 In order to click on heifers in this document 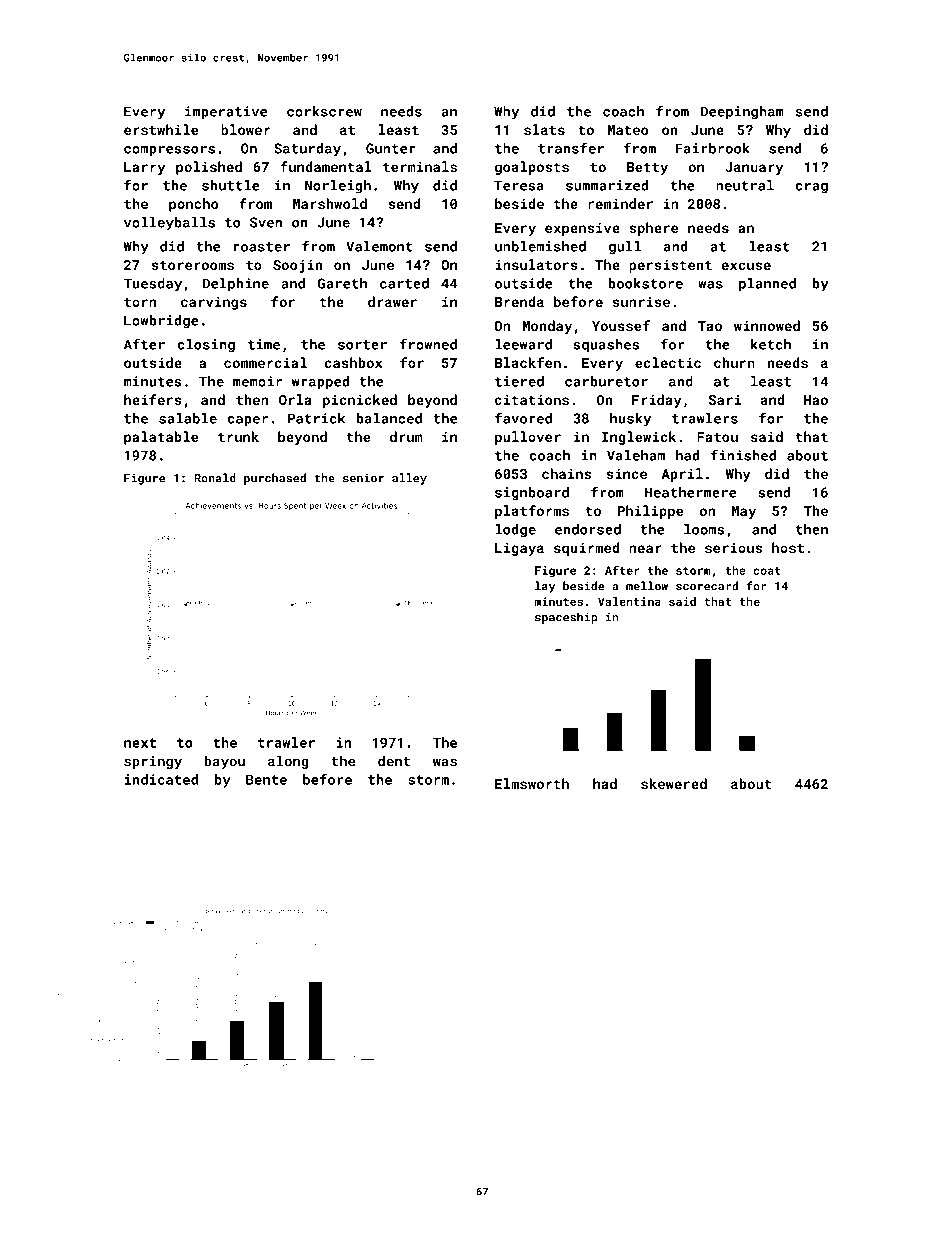, I will do `click(153, 399)`.
